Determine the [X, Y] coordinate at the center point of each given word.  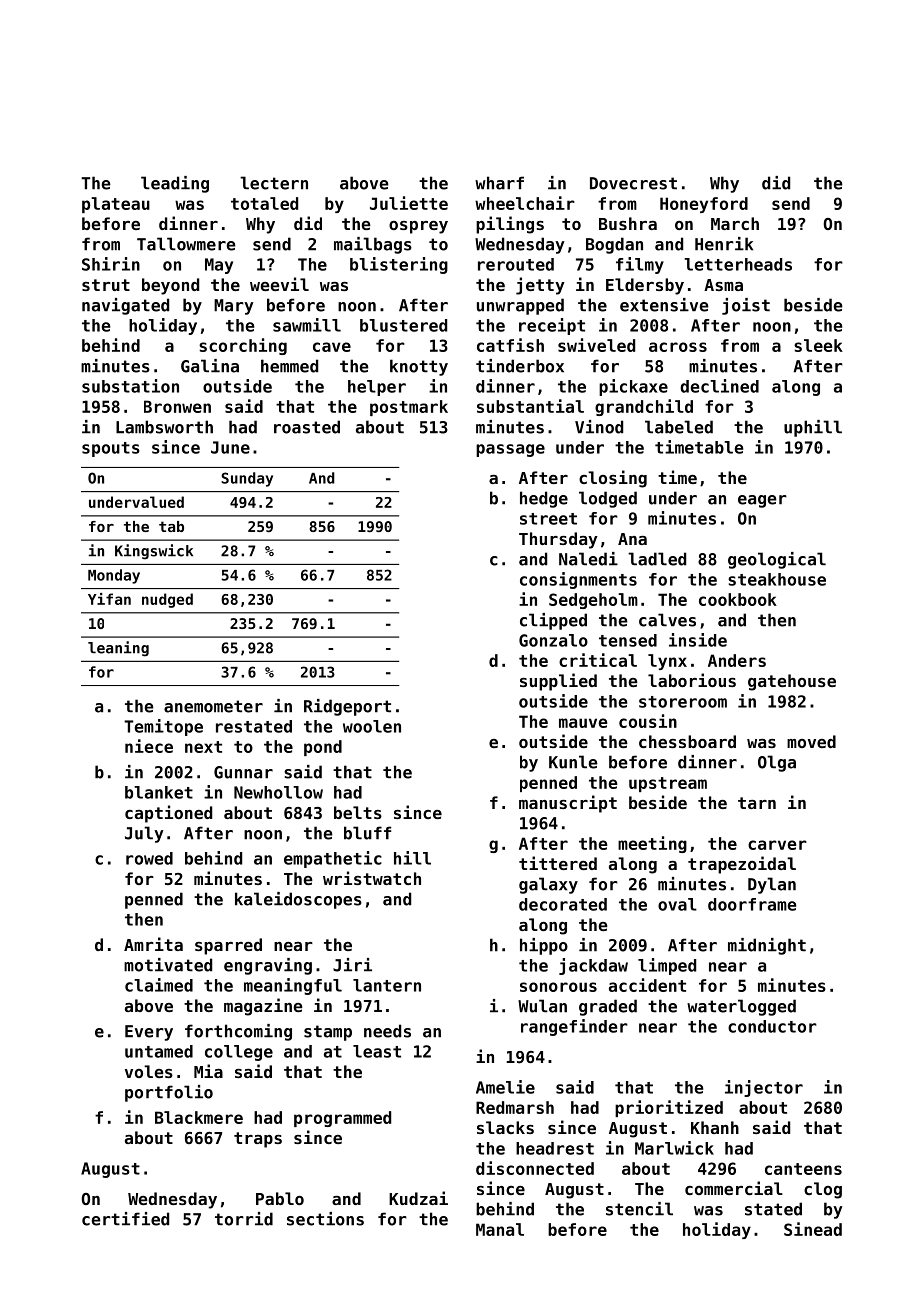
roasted [307, 427]
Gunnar [243, 772]
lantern [387, 985]
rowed [149, 858]
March [735, 223]
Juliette [409, 203]
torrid [244, 1219]
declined [719, 386]
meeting [652, 844]
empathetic [333, 859]
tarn [757, 803]
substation [130, 386]
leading [175, 184]
